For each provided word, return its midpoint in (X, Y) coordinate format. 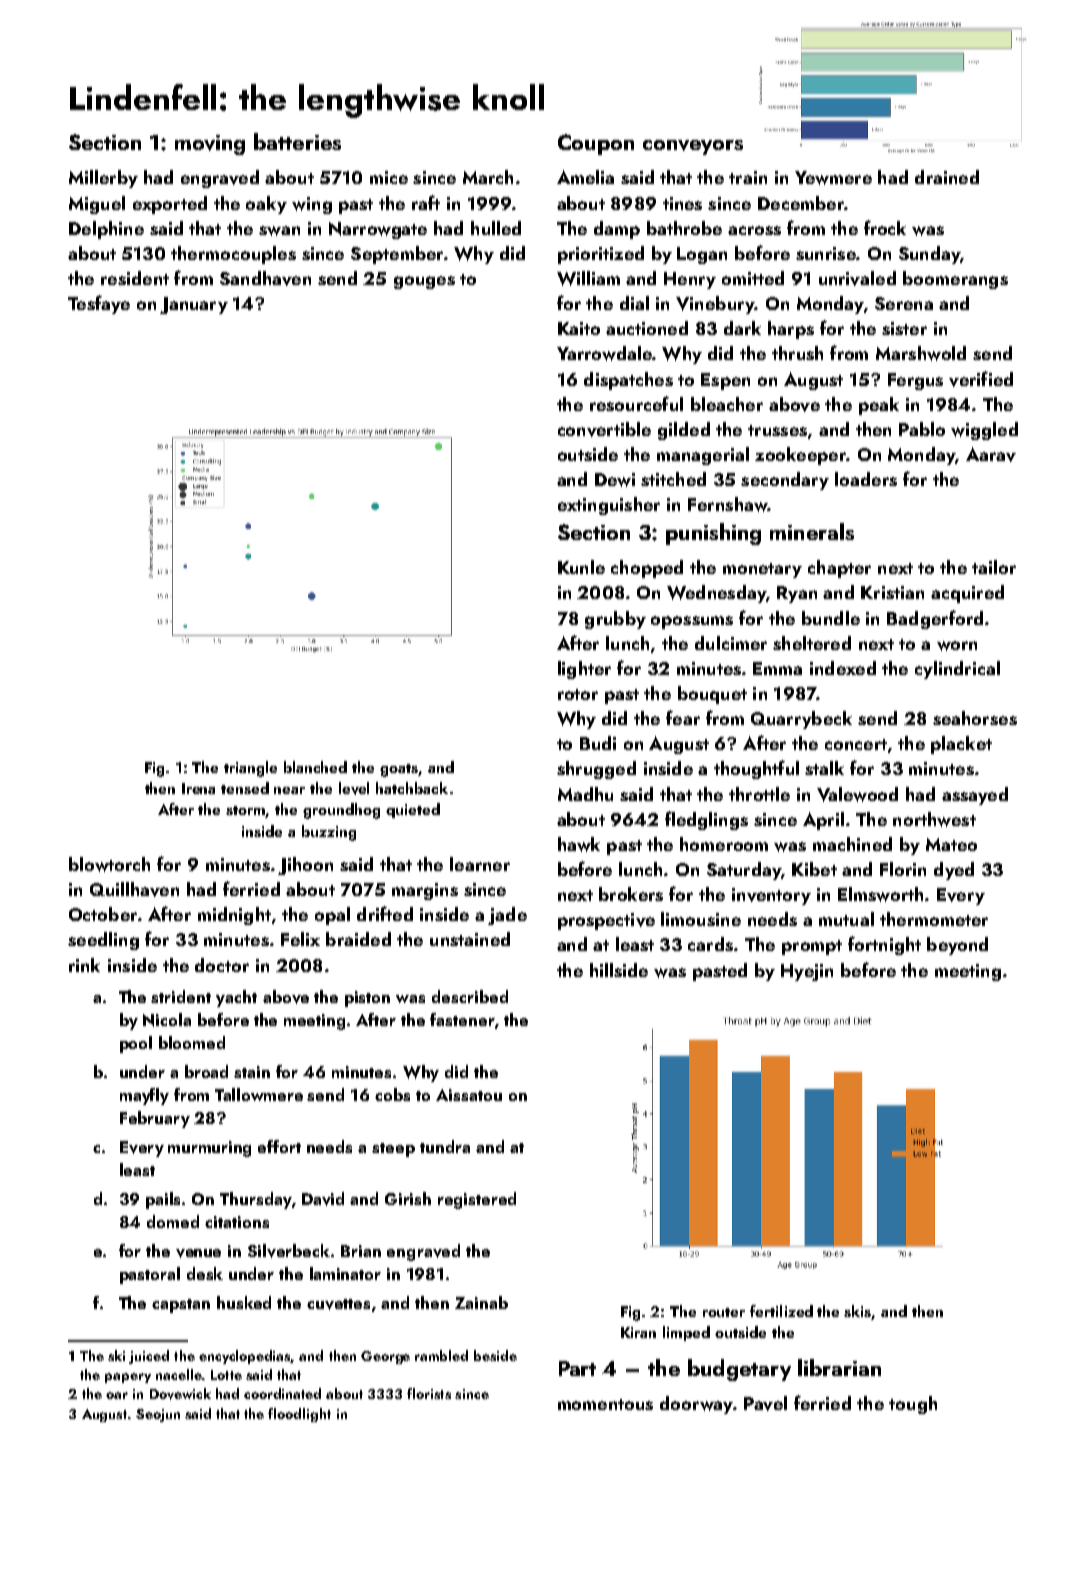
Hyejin (807, 972)
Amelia (585, 177)
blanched (315, 767)
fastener (462, 1019)
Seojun (158, 1415)
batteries (297, 141)
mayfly (144, 1096)
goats (399, 770)
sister (904, 328)
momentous (605, 1404)
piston (367, 999)
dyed (954, 871)
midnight (234, 916)
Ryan (797, 594)
